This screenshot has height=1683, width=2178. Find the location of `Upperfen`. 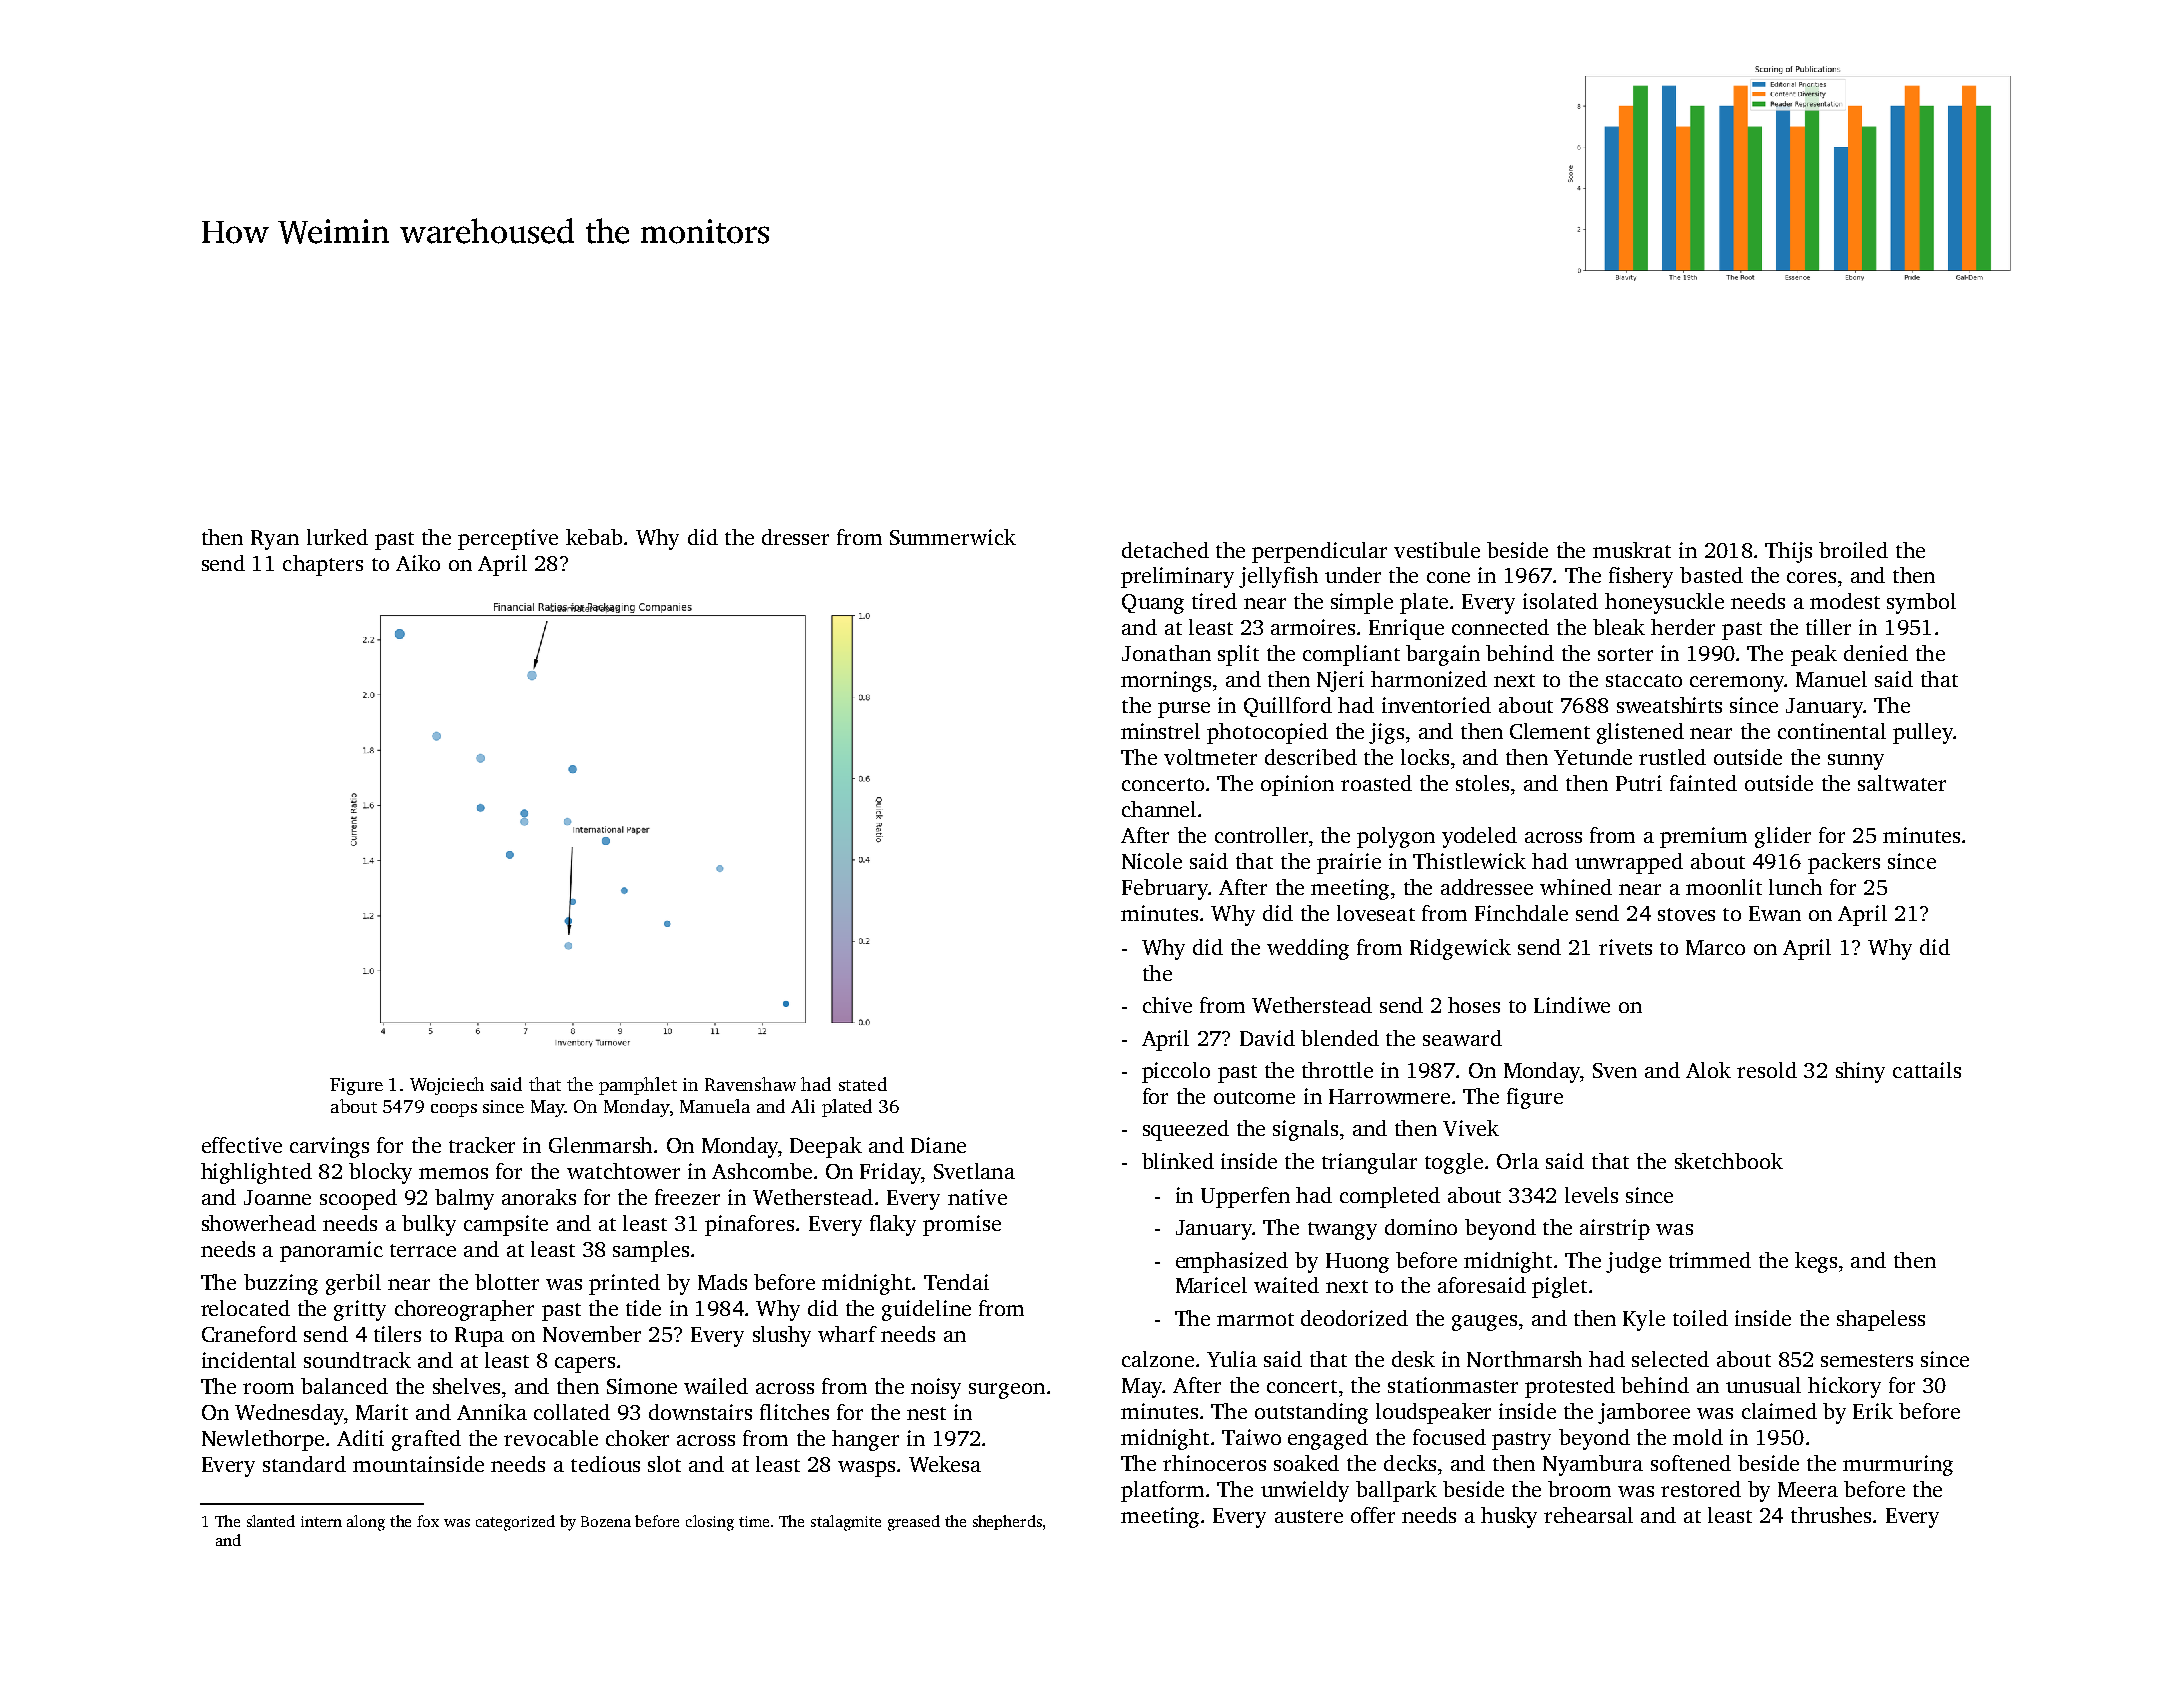

Upperfen is located at coordinates (1245, 1197).
